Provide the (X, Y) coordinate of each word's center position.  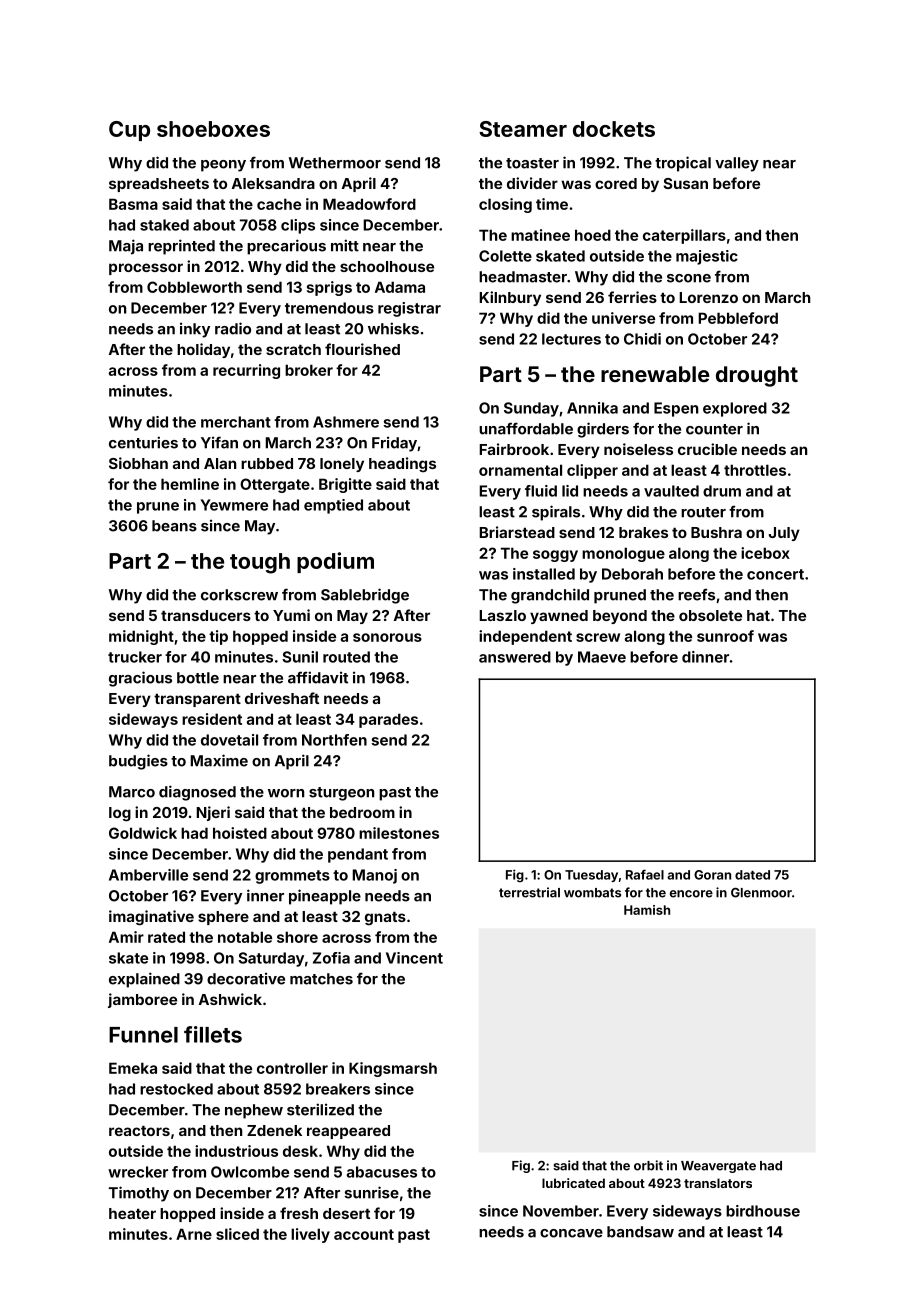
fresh (299, 1213)
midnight (141, 637)
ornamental (520, 470)
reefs (696, 594)
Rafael (645, 874)
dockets (614, 129)
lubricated (573, 1183)
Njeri (213, 813)
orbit (648, 1165)
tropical (683, 164)
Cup (129, 131)
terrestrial (529, 892)
